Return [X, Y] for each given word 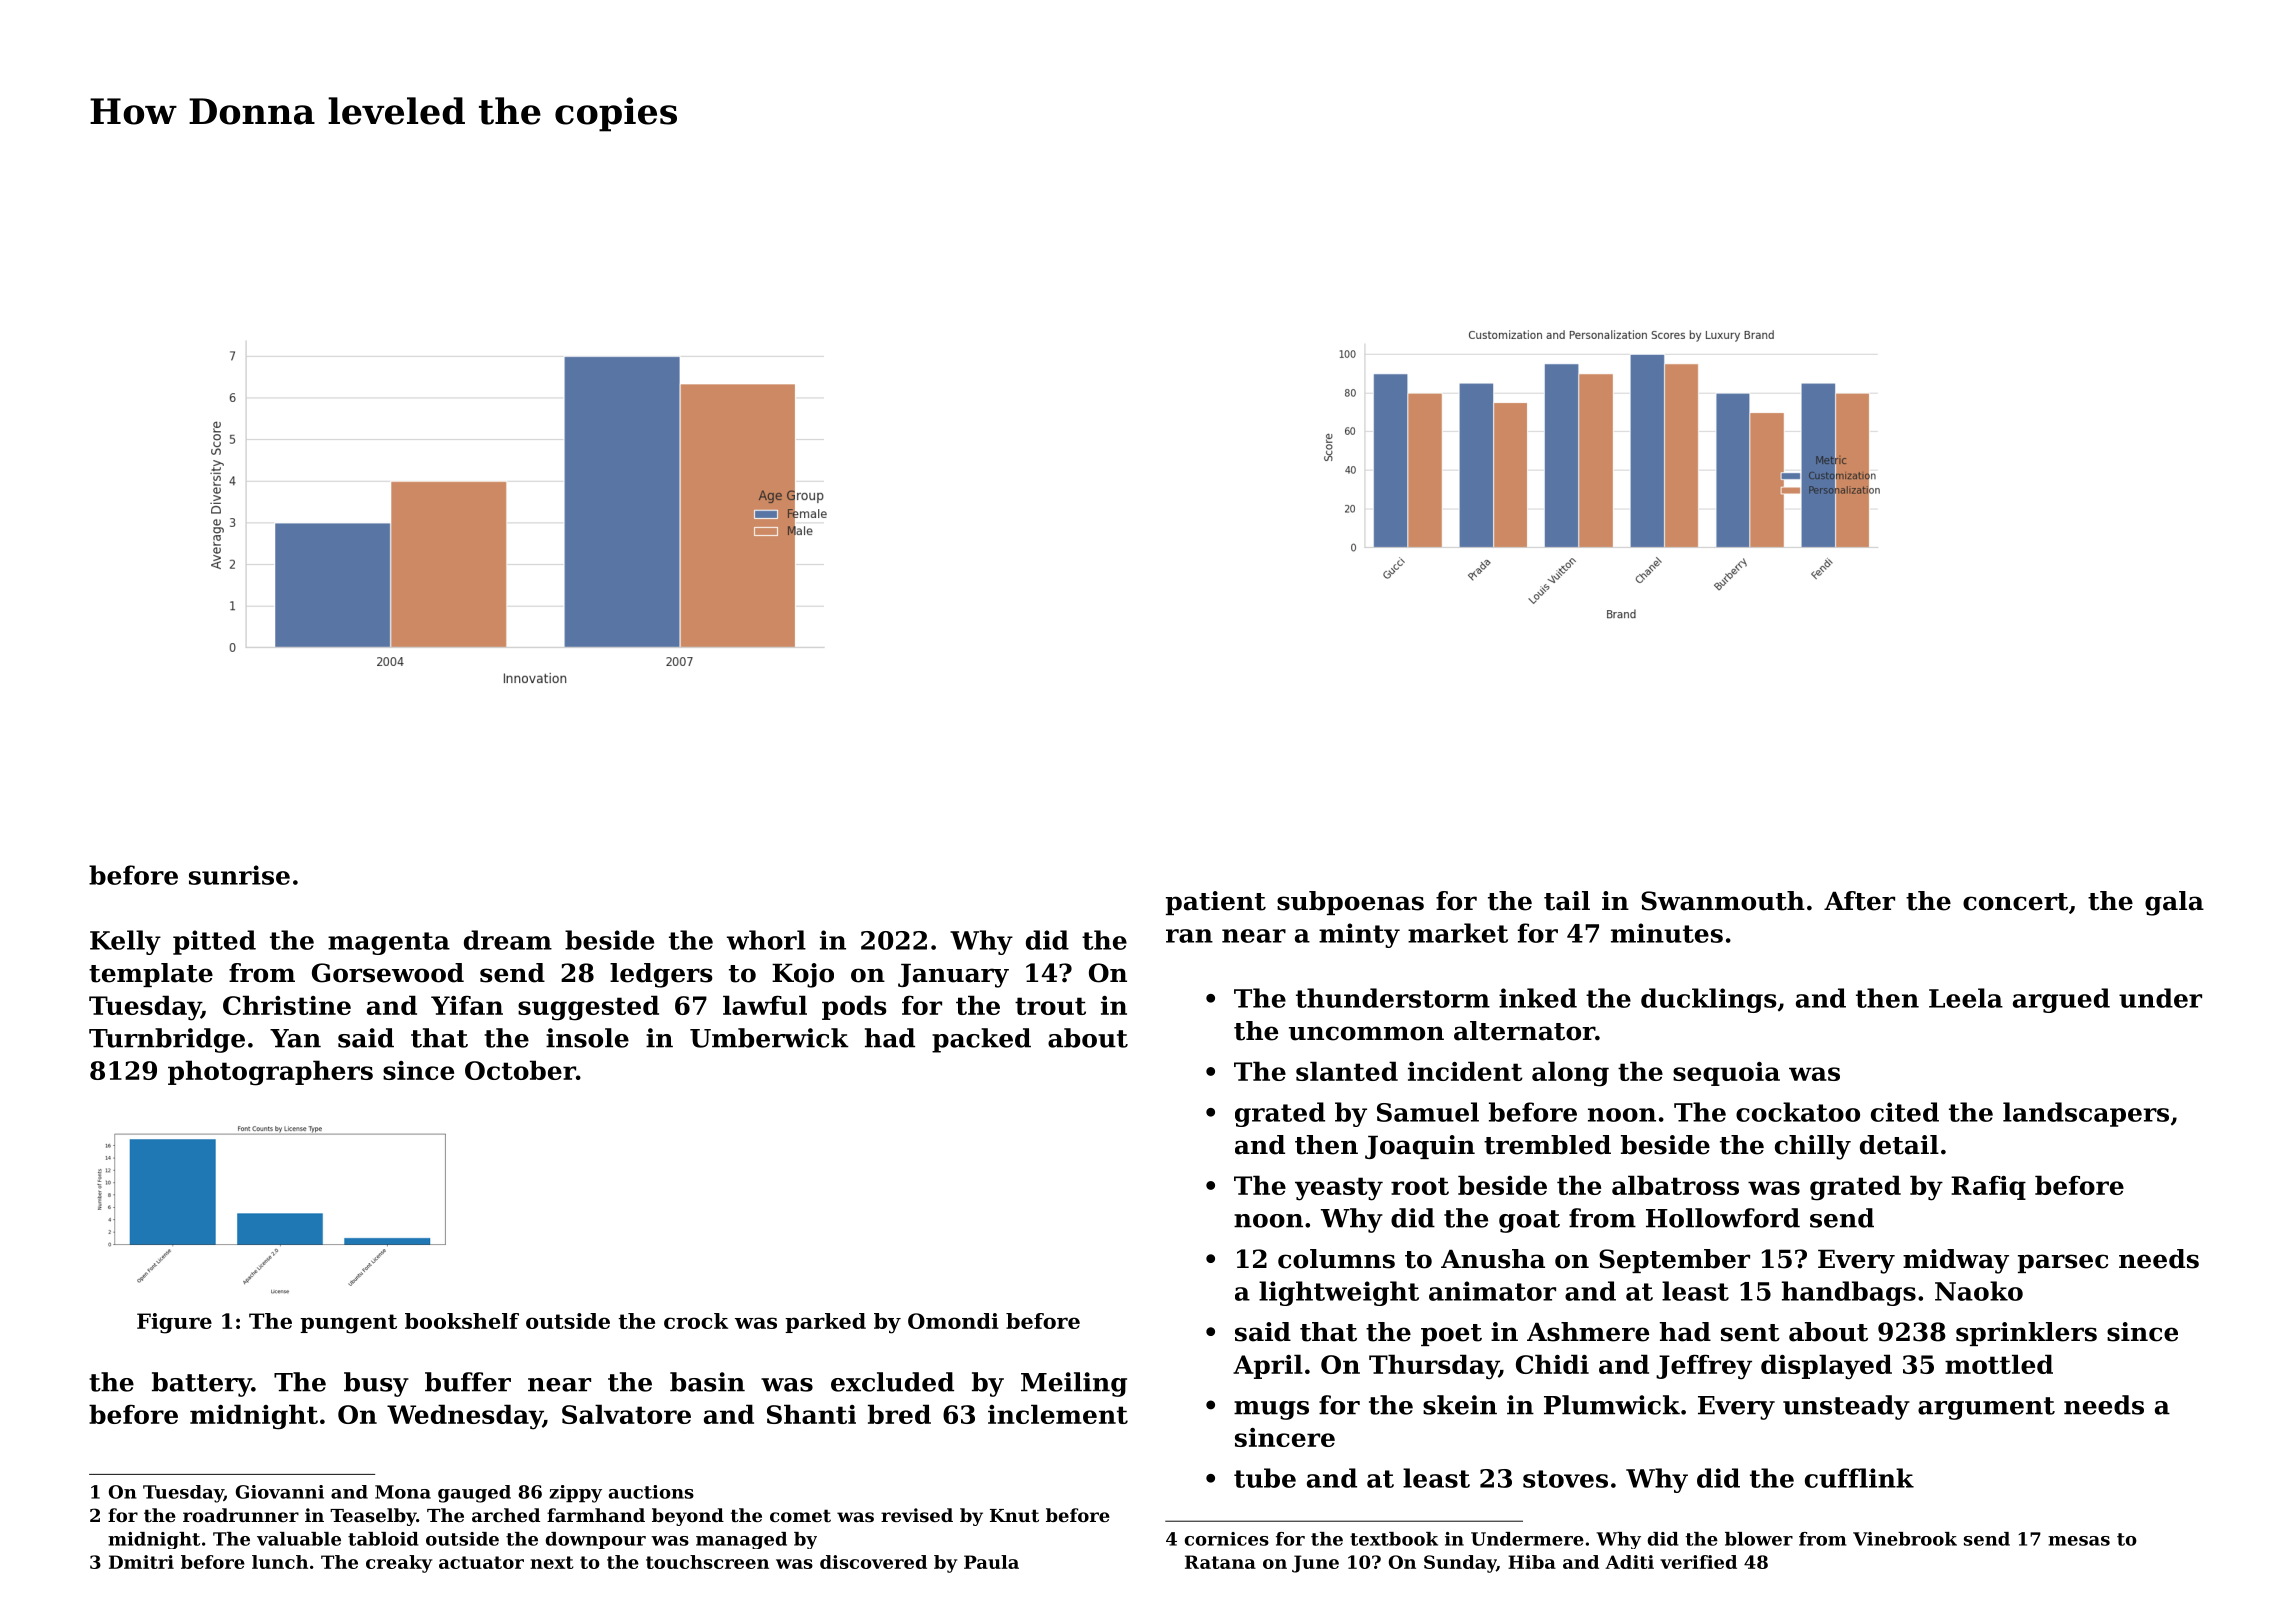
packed [981, 1040]
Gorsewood [388, 973]
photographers [270, 1073]
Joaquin [1420, 1147]
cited [1905, 1112]
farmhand [596, 1515]
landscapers [2086, 1114]
